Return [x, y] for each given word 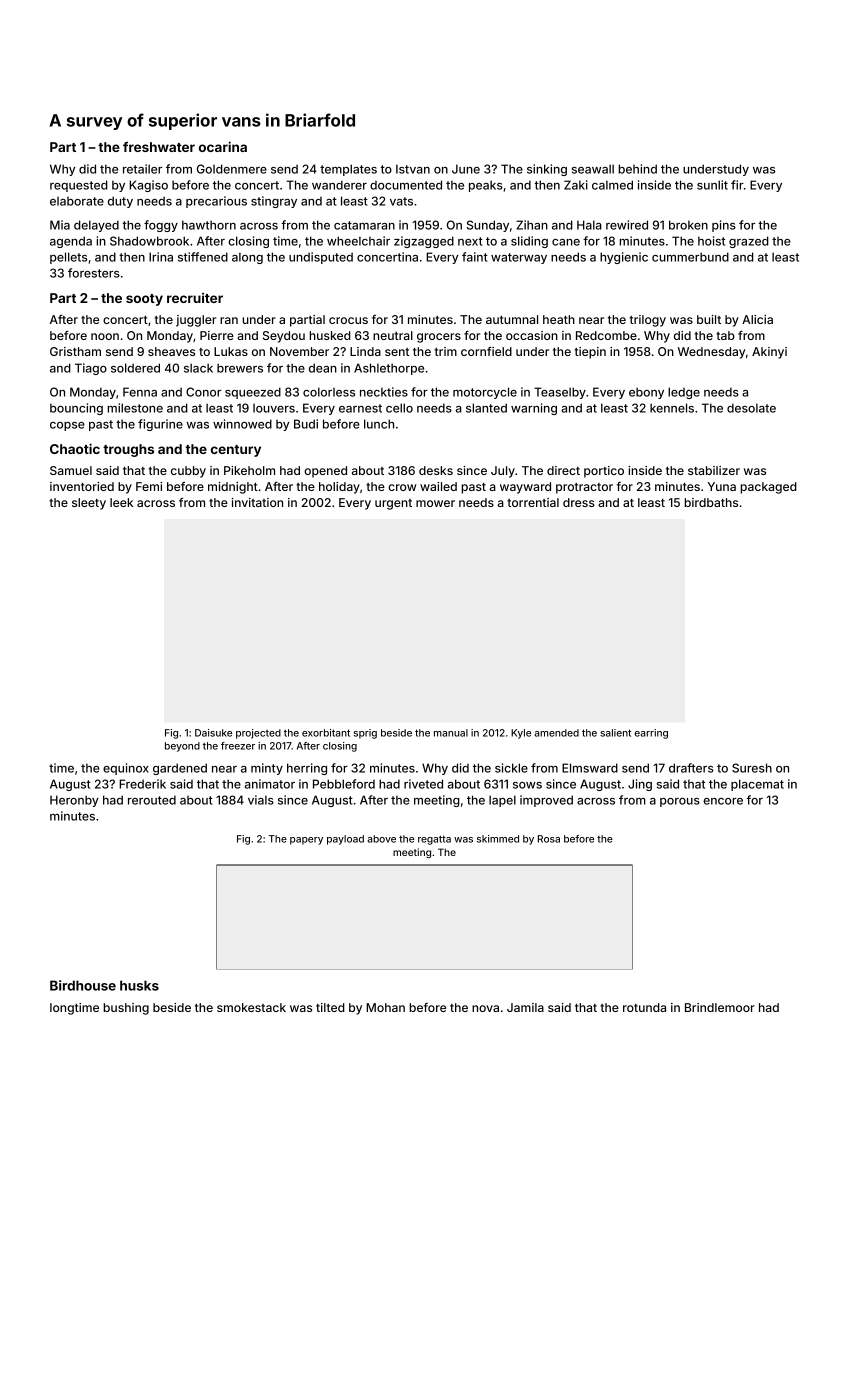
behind [637, 169]
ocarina [223, 146]
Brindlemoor [720, 1007]
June [466, 169]
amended [556, 733]
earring [651, 734]
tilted [330, 1007]
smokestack [251, 1007]
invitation [257, 502]
